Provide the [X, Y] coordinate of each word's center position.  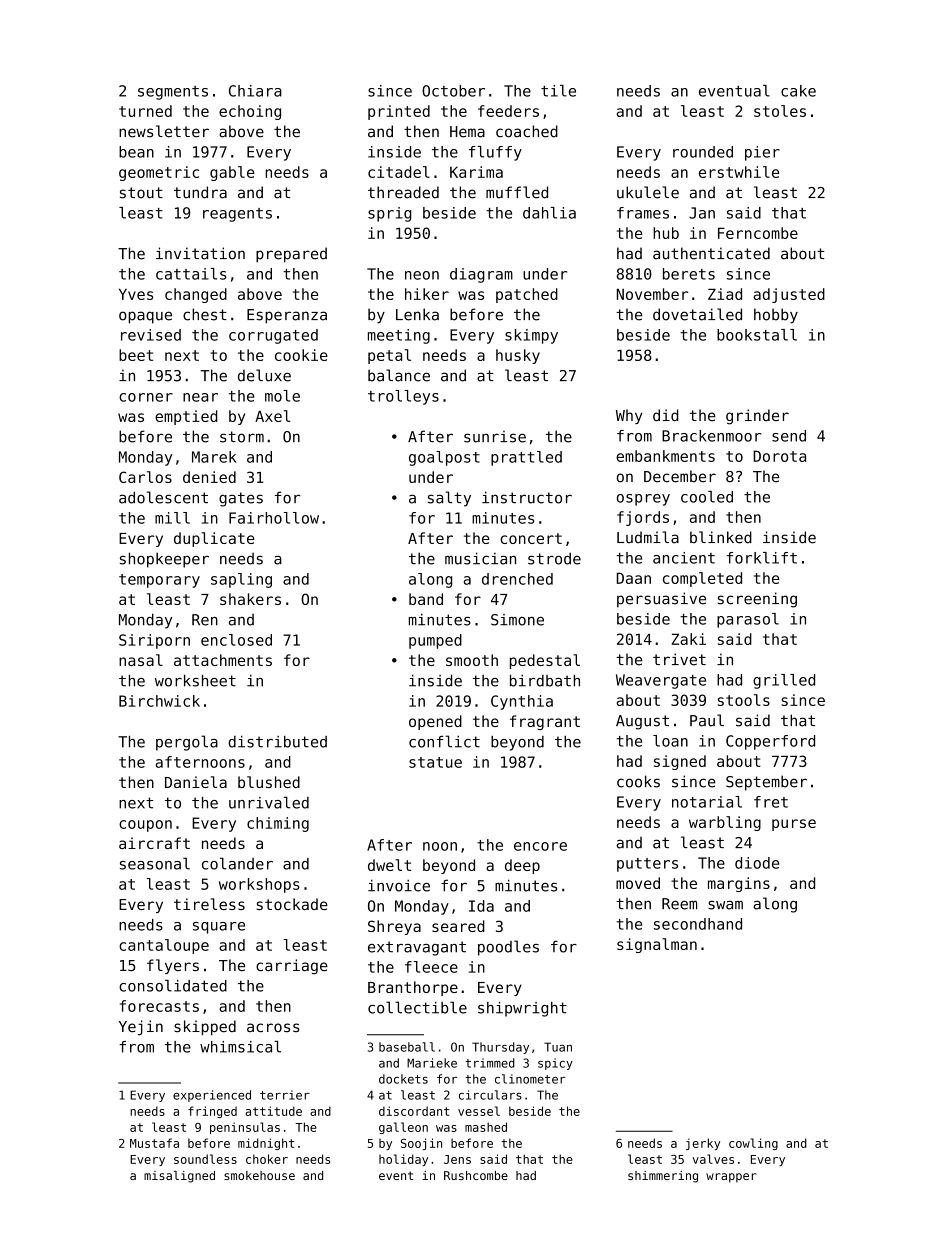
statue [435, 762]
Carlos [145, 477]
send [789, 436]
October [453, 91]
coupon [145, 826]
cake [798, 91]
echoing [250, 112]
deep [522, 866]
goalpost [444, 458]
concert [531, 538]
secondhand [698, 924]
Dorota [779, 456]
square [219, 928]
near [200, 397]
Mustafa [154, 1143]
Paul [707, 720]
